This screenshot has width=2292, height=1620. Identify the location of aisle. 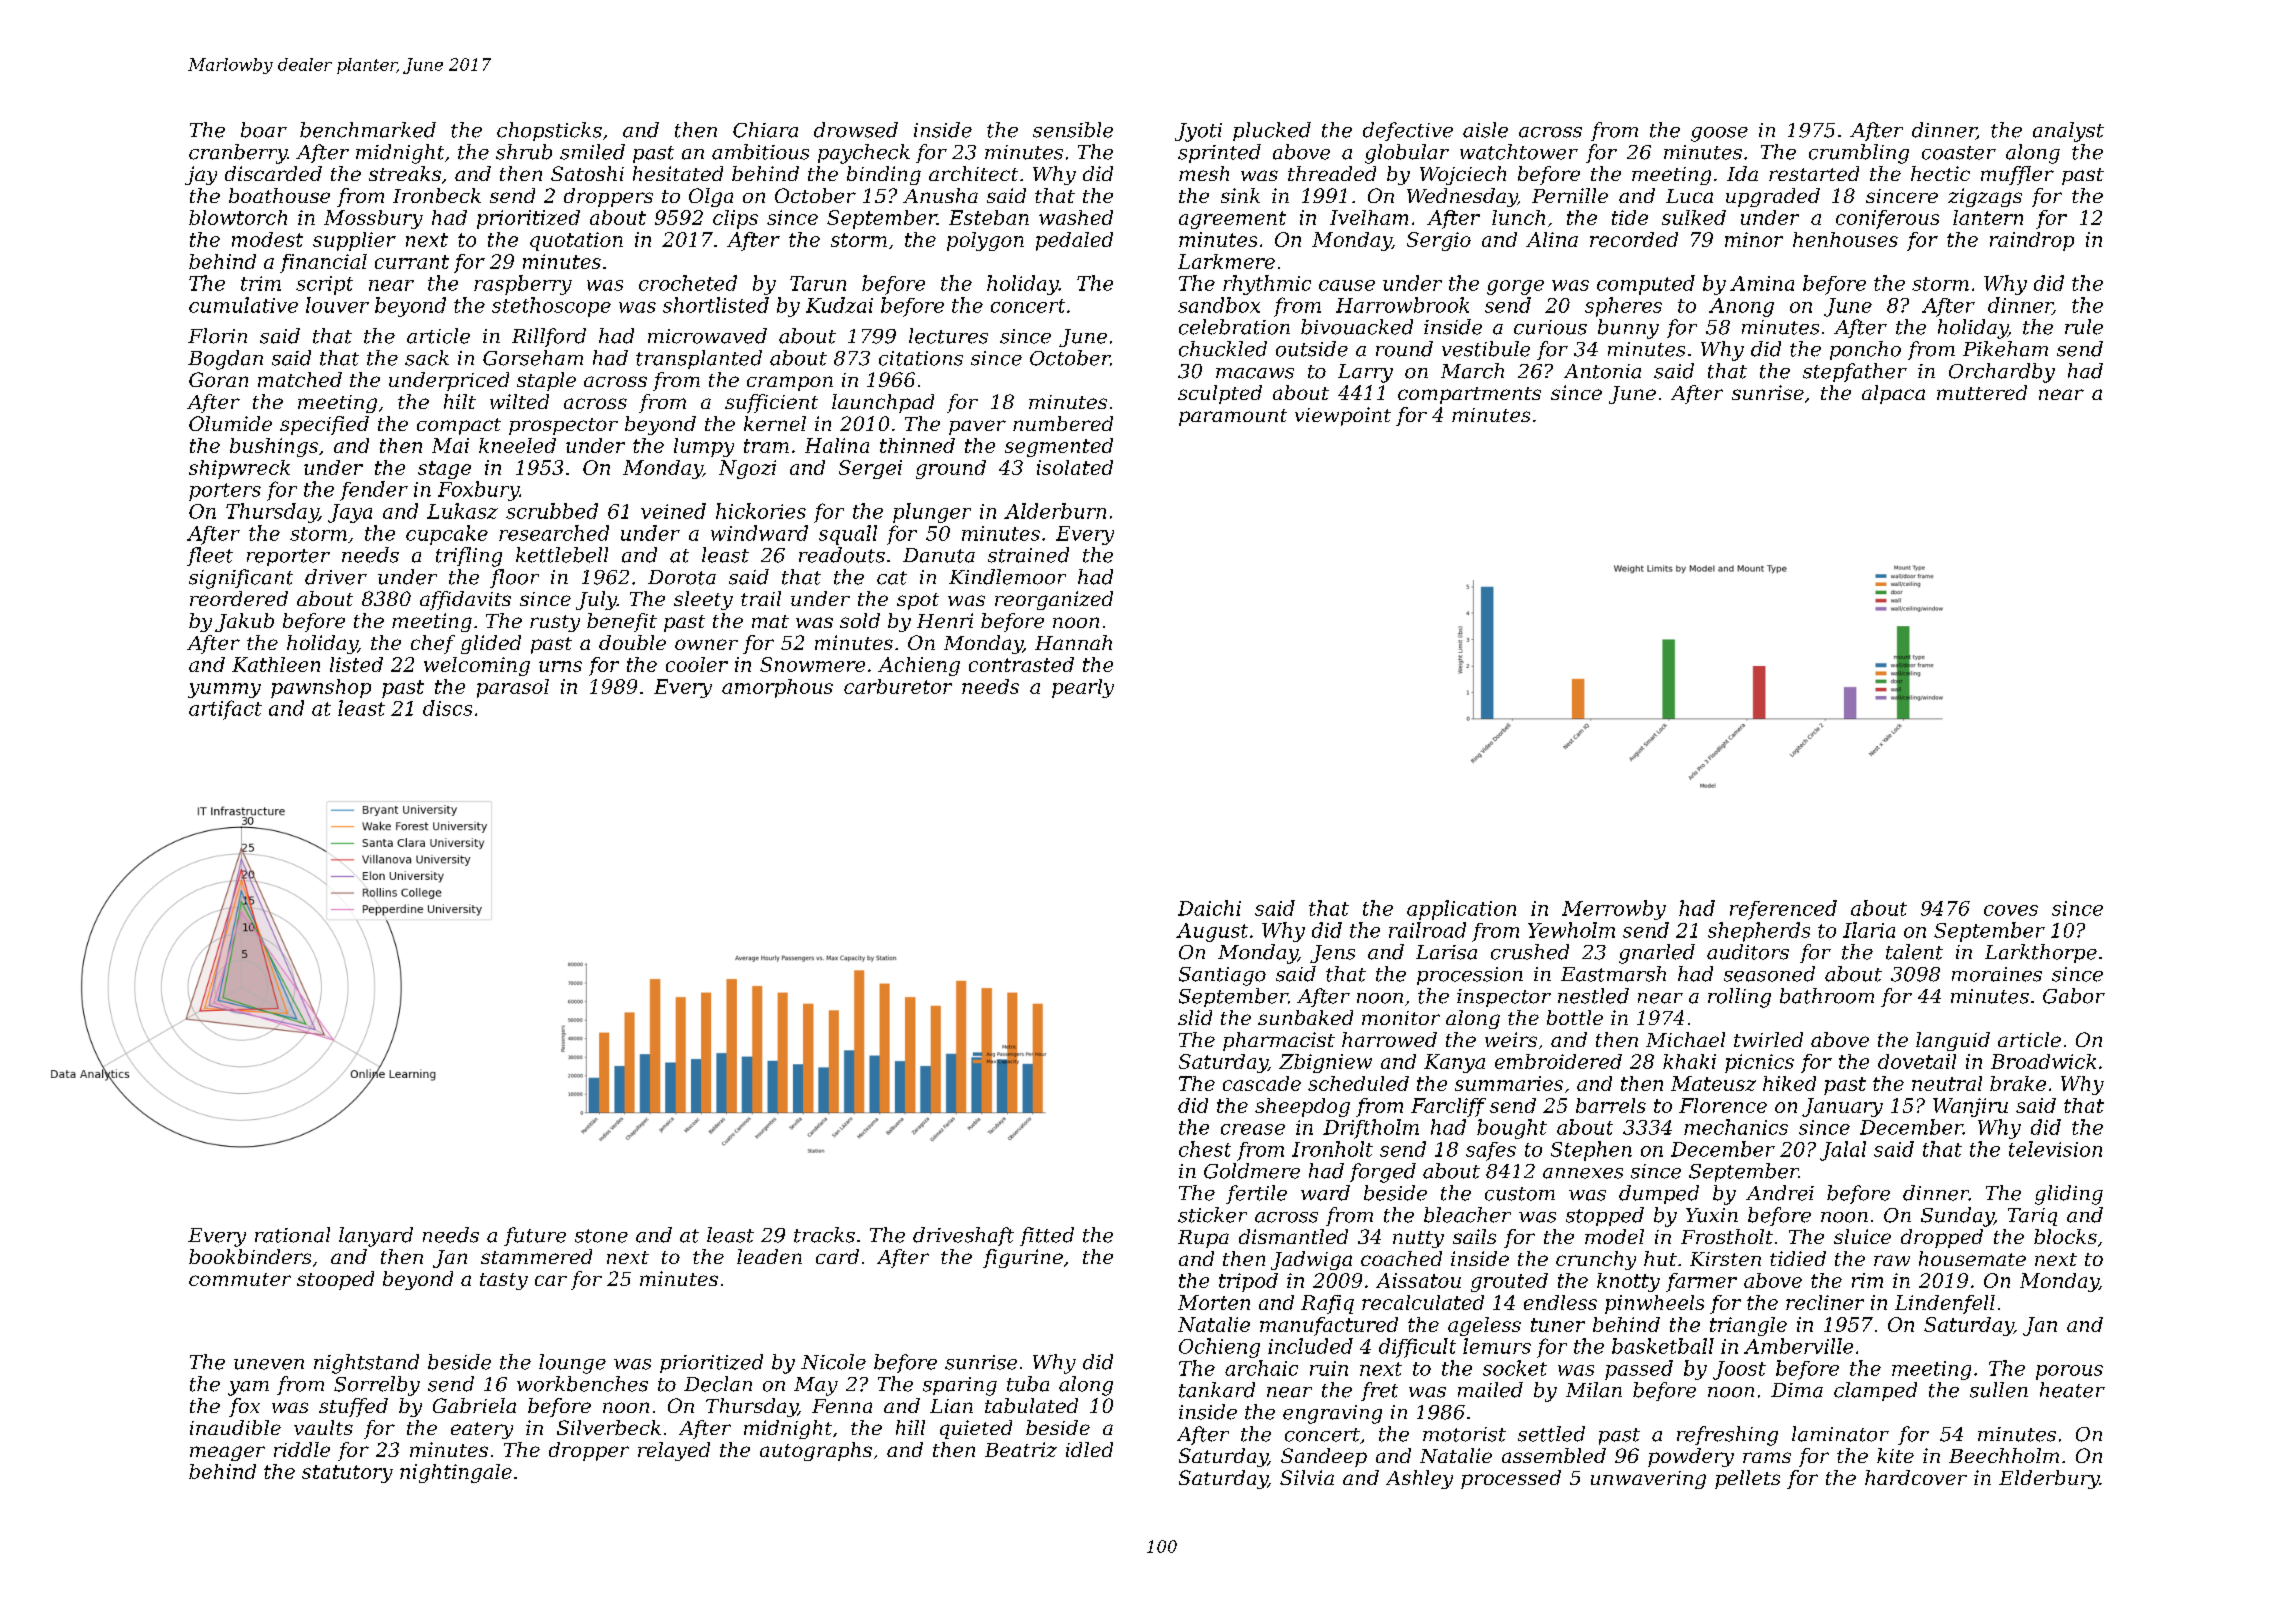
(1485, 130).
